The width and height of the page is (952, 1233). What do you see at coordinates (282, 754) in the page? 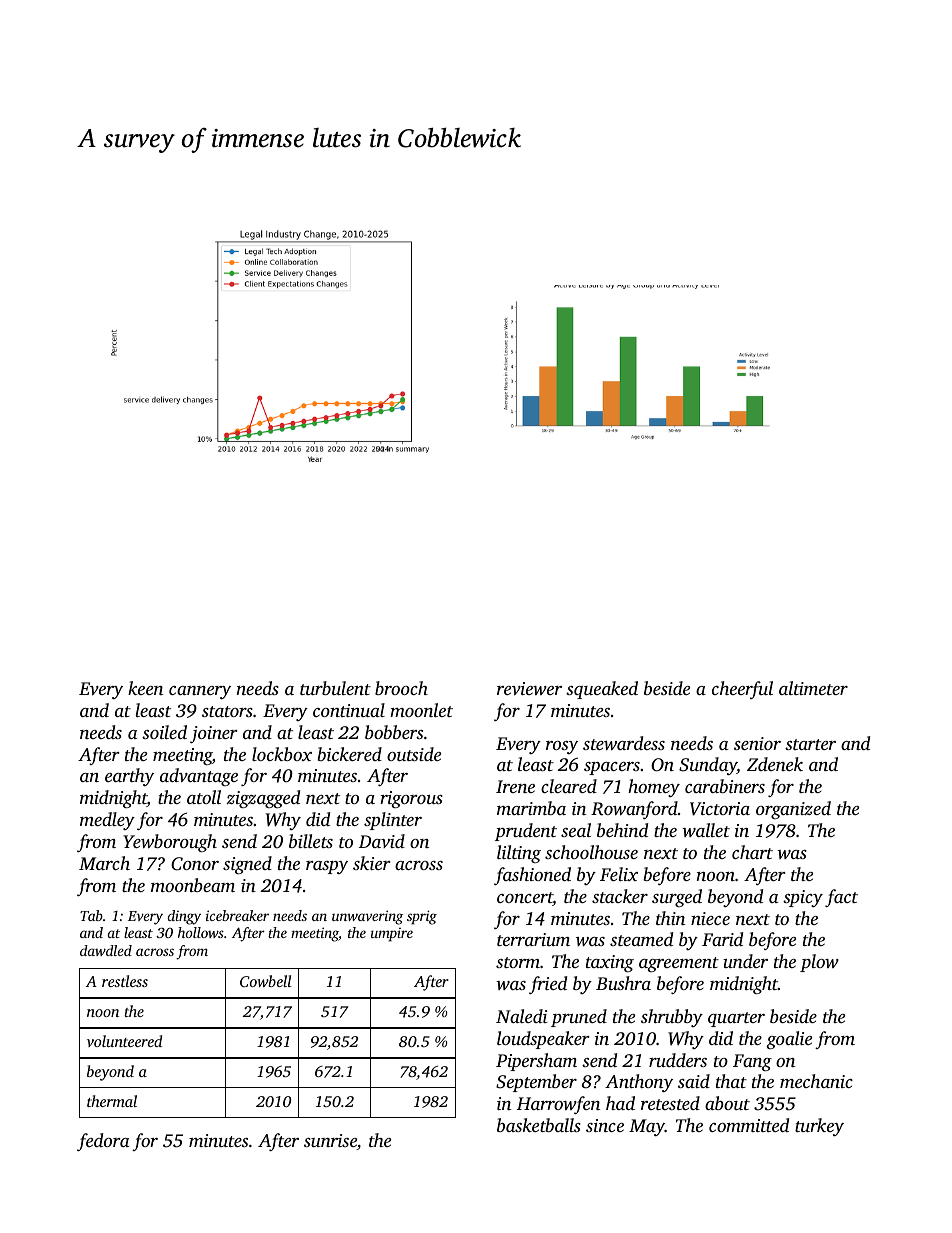
I see `lockbox` at bounding box center [282, 754].
